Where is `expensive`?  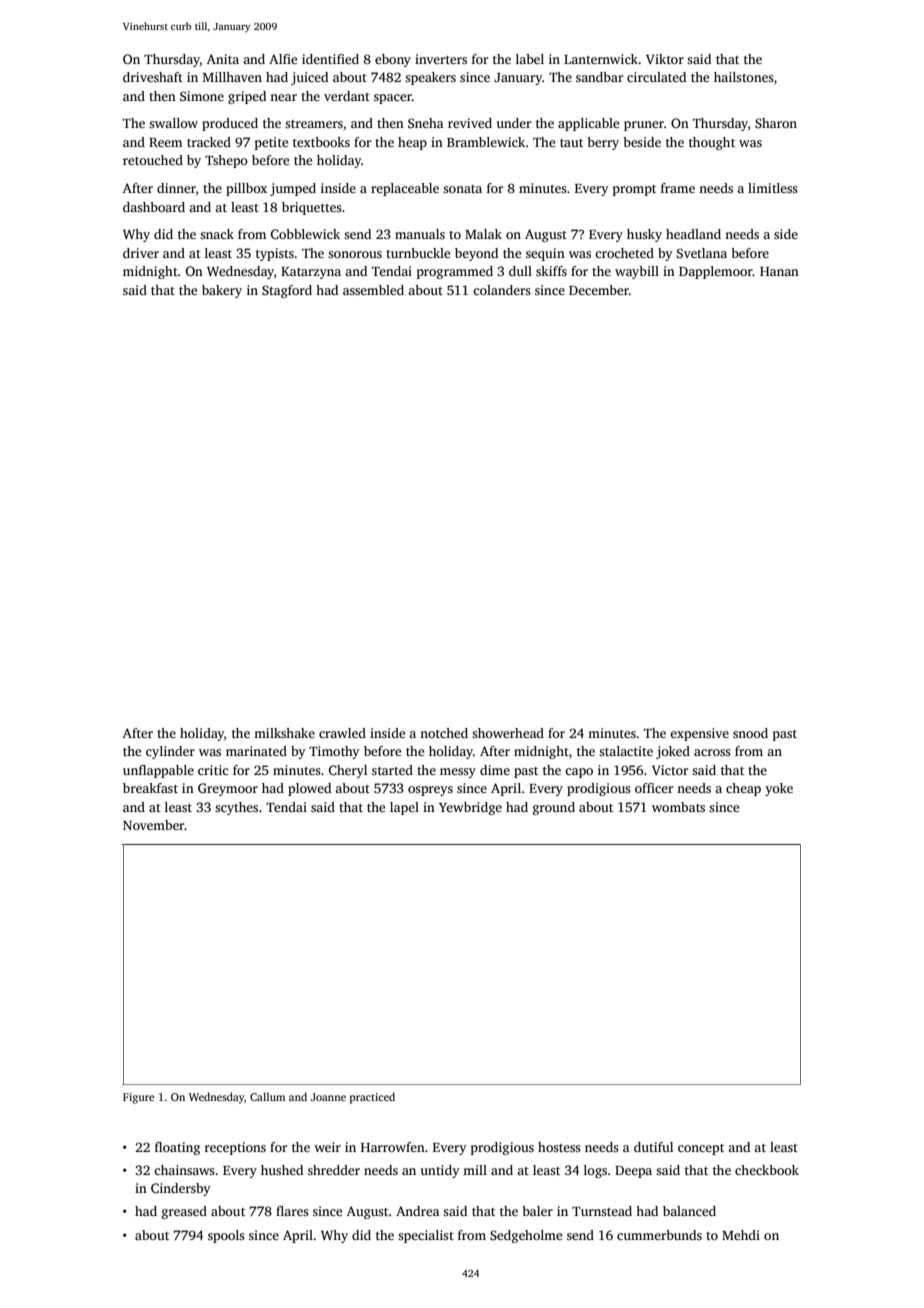
expensive is located at coordinates (699, 734).
